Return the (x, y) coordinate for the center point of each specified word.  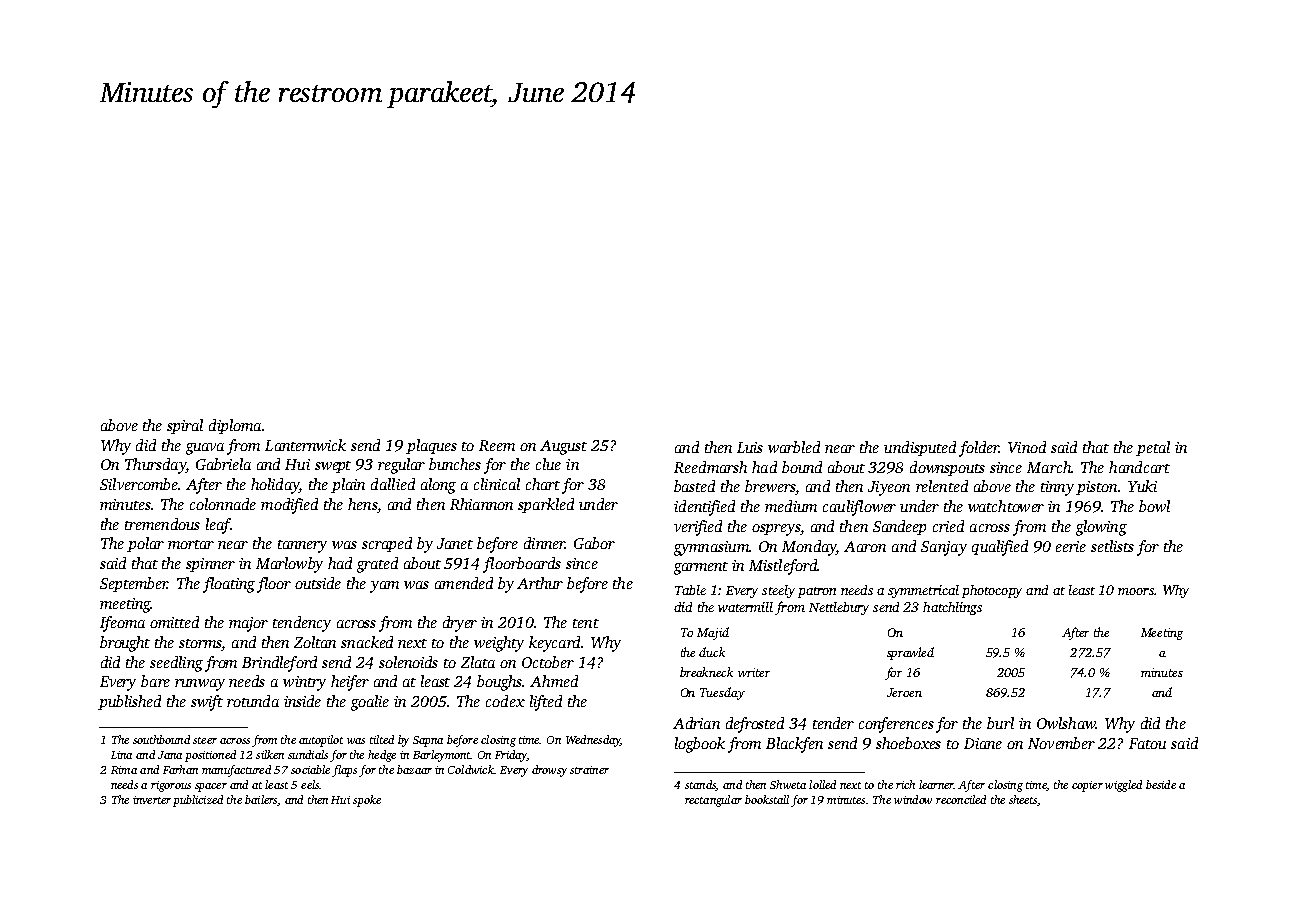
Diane (983, 743)
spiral (185, 426)
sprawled (910, 653)
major (248, 624)
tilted (382, 739)
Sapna (428, 741)
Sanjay (944, 548)
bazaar (414, 769)
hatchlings (952, 608)
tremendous (162, 524)
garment (701, 568)
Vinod (1027, 447)
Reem (497, 445)
